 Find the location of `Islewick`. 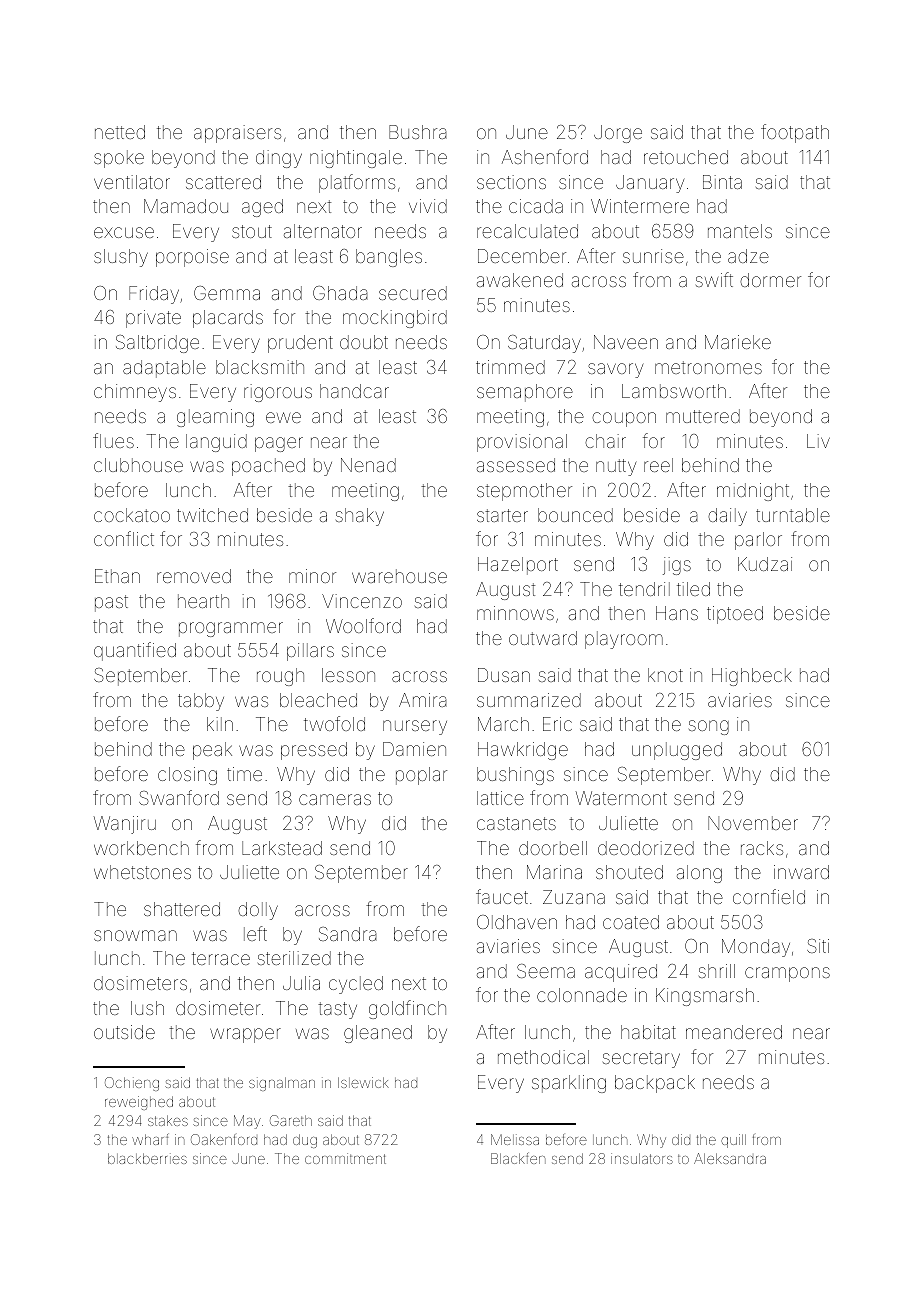

Islewick is located at coordinates (363, 1082).
